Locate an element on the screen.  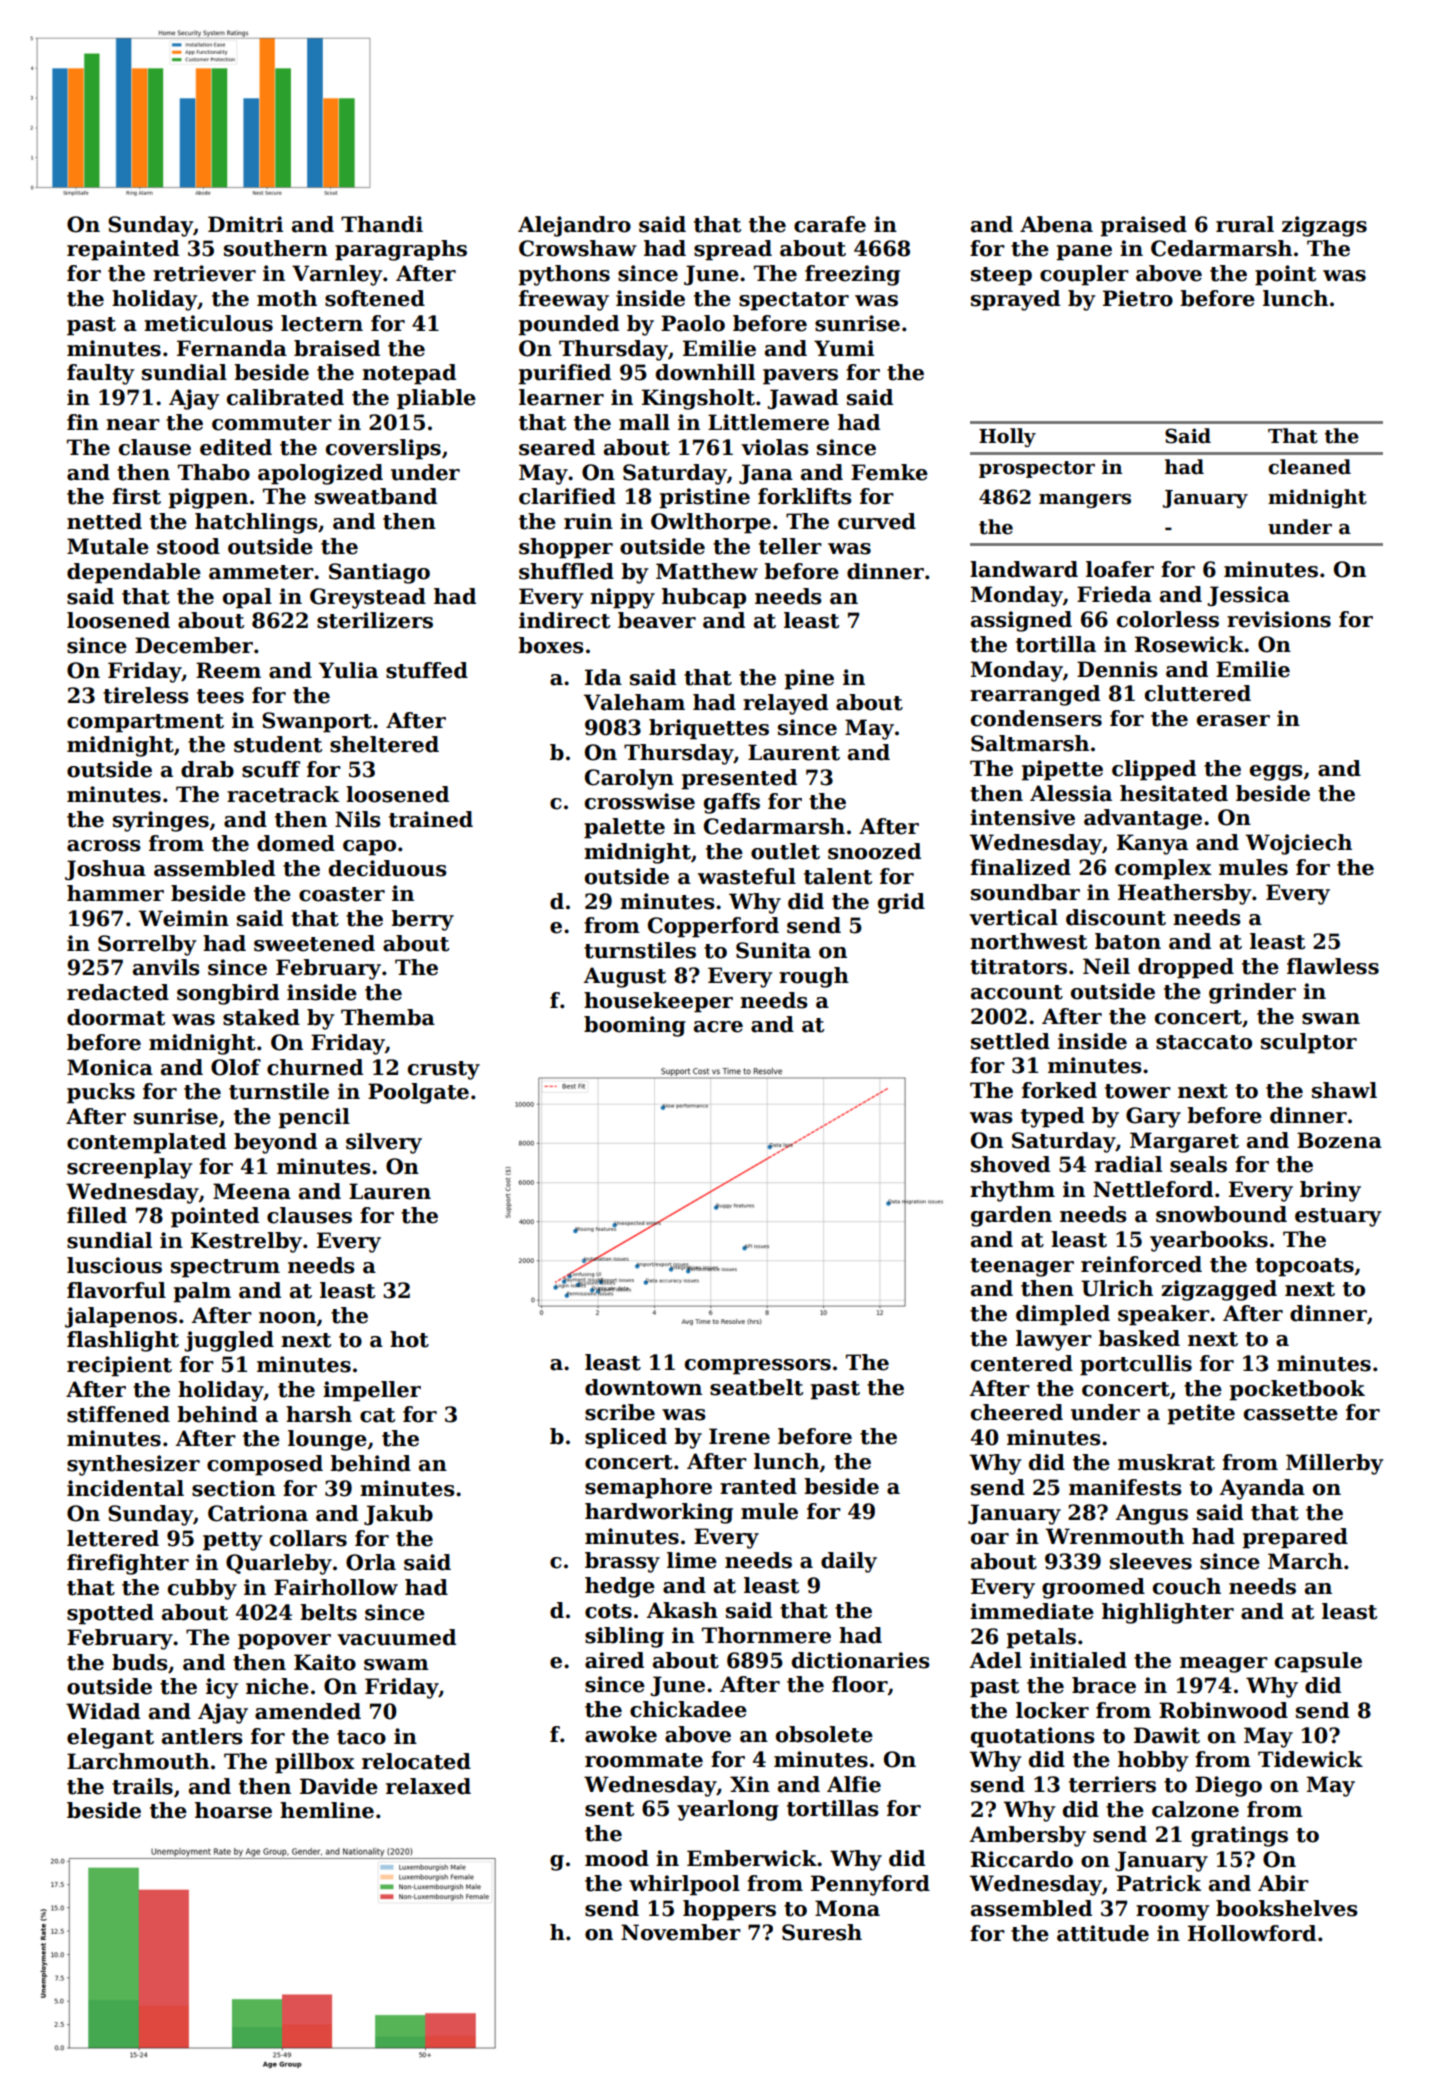
netted is located at coordinates (104, 521).
